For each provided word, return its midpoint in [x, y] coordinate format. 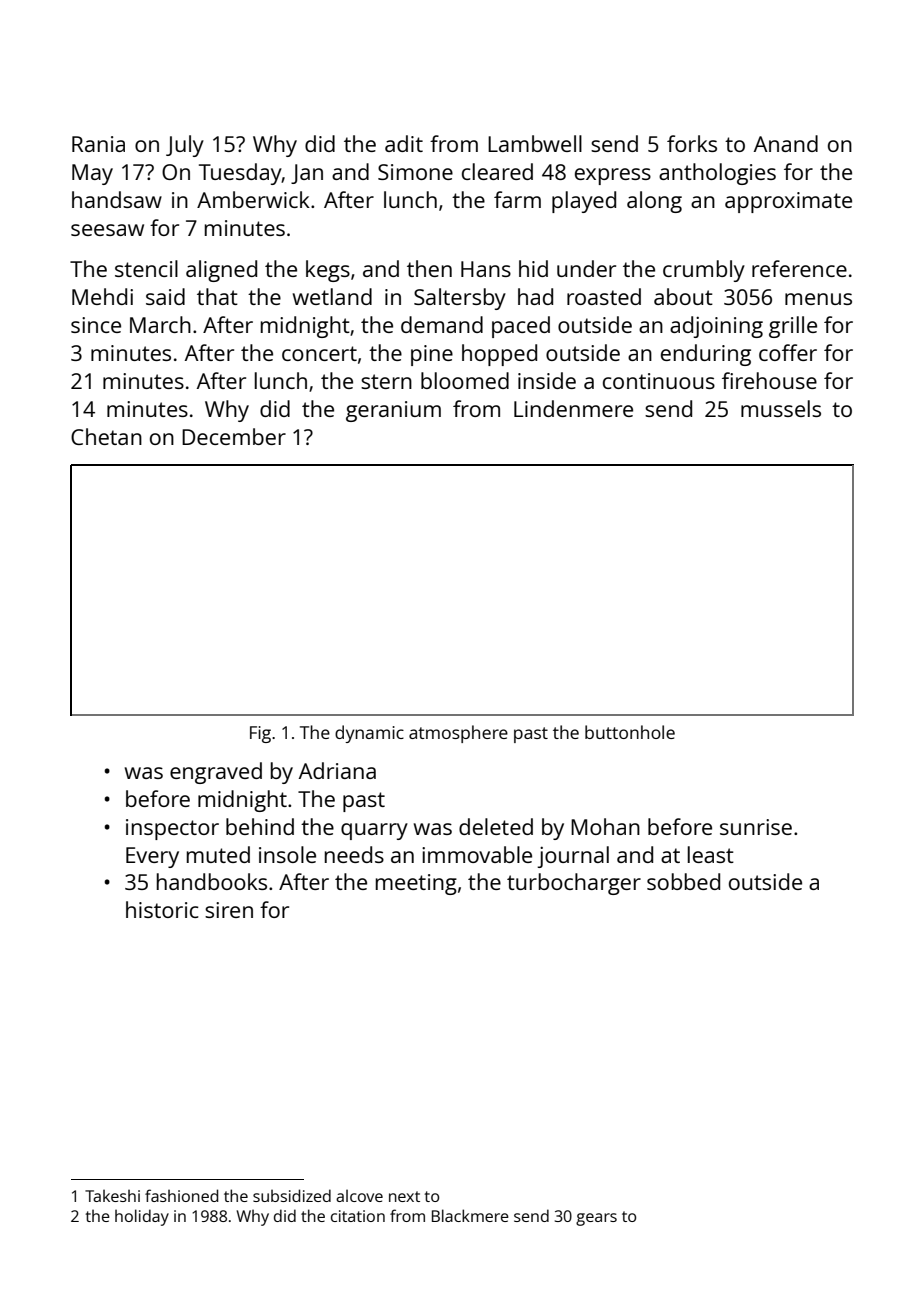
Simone [415, 172]
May [92, 174]
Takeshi [112, 1195]
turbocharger [574, 884]
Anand [786, 143]
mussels [781, 408]
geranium [393, 411]
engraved [216, 773]
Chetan [106, 436]
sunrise [756, 827]
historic [162, 909]
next [404, 1196]
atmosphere [458, 734]
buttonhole [630, 732]
